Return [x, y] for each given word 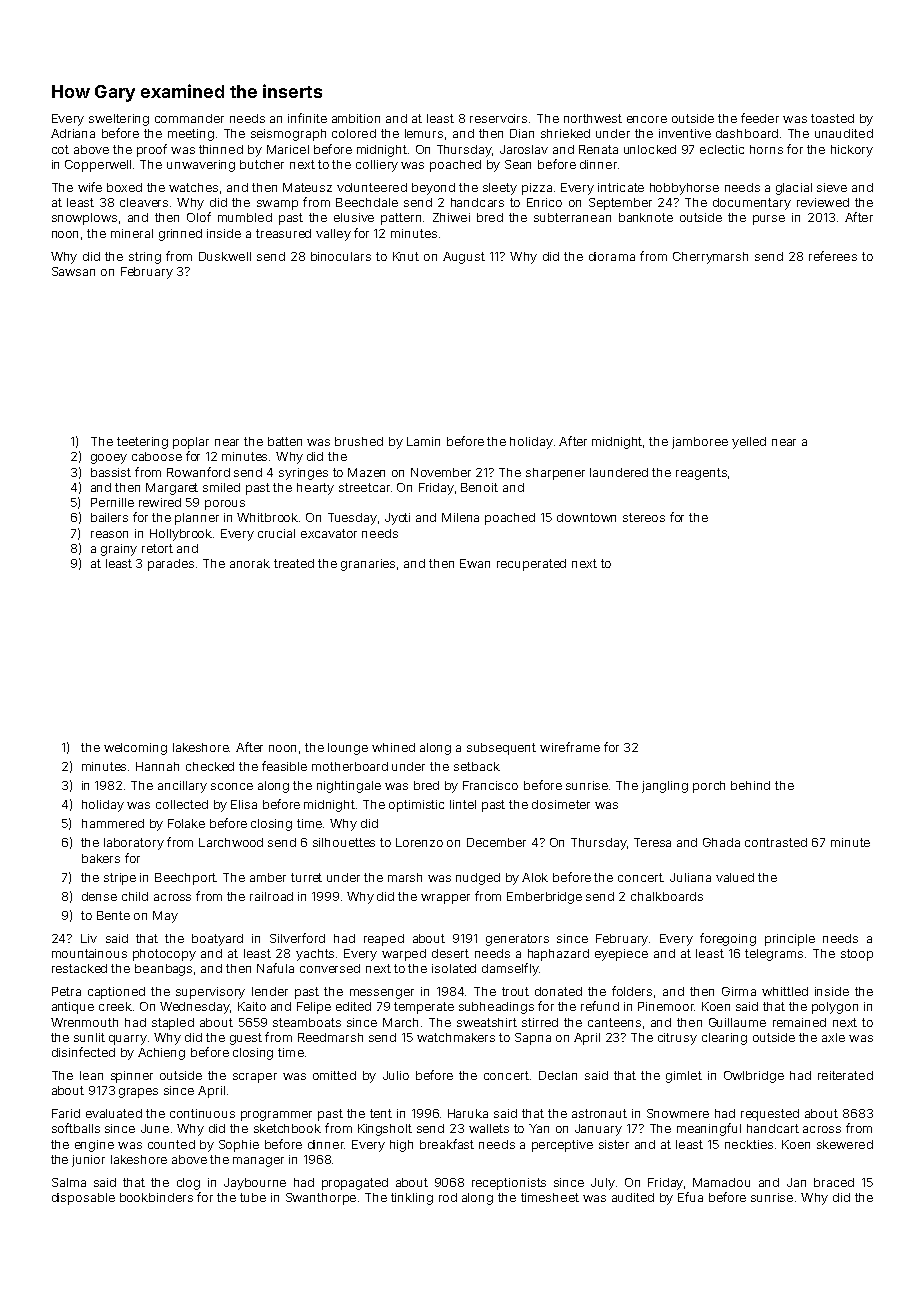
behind [750, 785]
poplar [191, 443]
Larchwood [231, 842]
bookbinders [156, 1197]
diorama [612, 256]
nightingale [349, 787]
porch [709, 787]
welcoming [135, 749]
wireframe [570, 747]
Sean [518, 164]
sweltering [119, 120]
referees [833, 256]
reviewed [823, 202]
